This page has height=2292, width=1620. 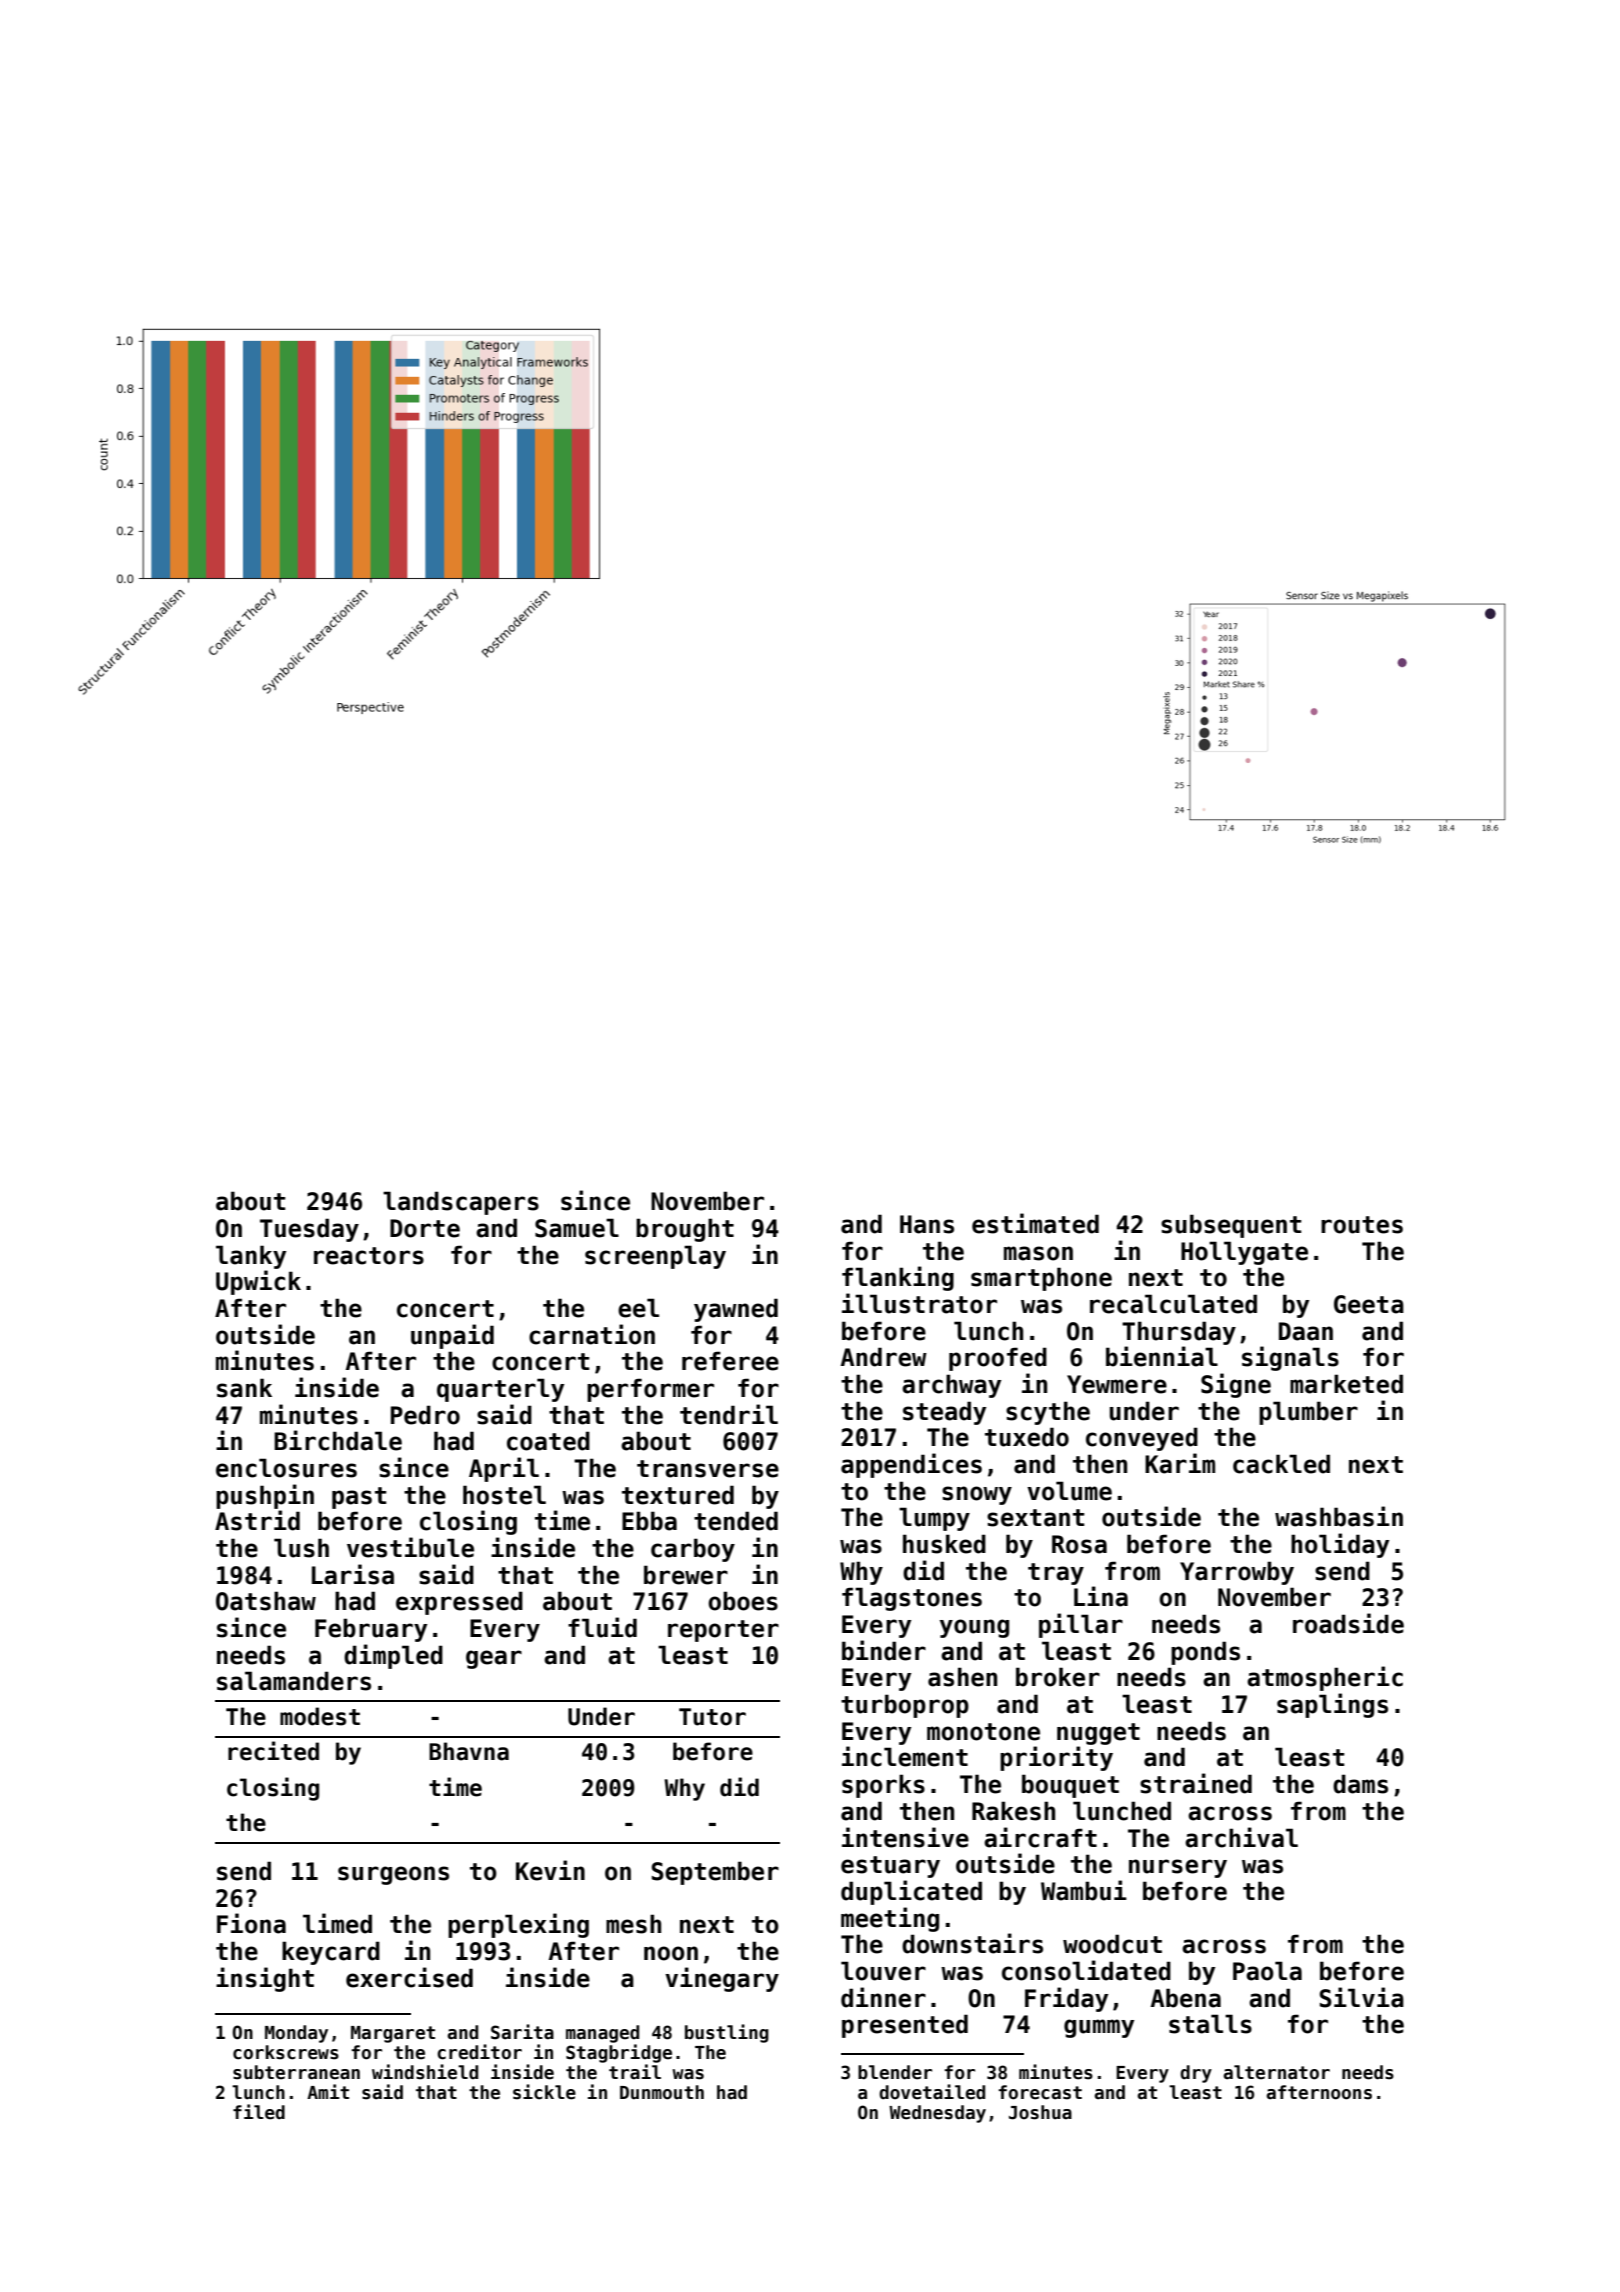 I want to click on Hans, so click(x=927, y=1224).
